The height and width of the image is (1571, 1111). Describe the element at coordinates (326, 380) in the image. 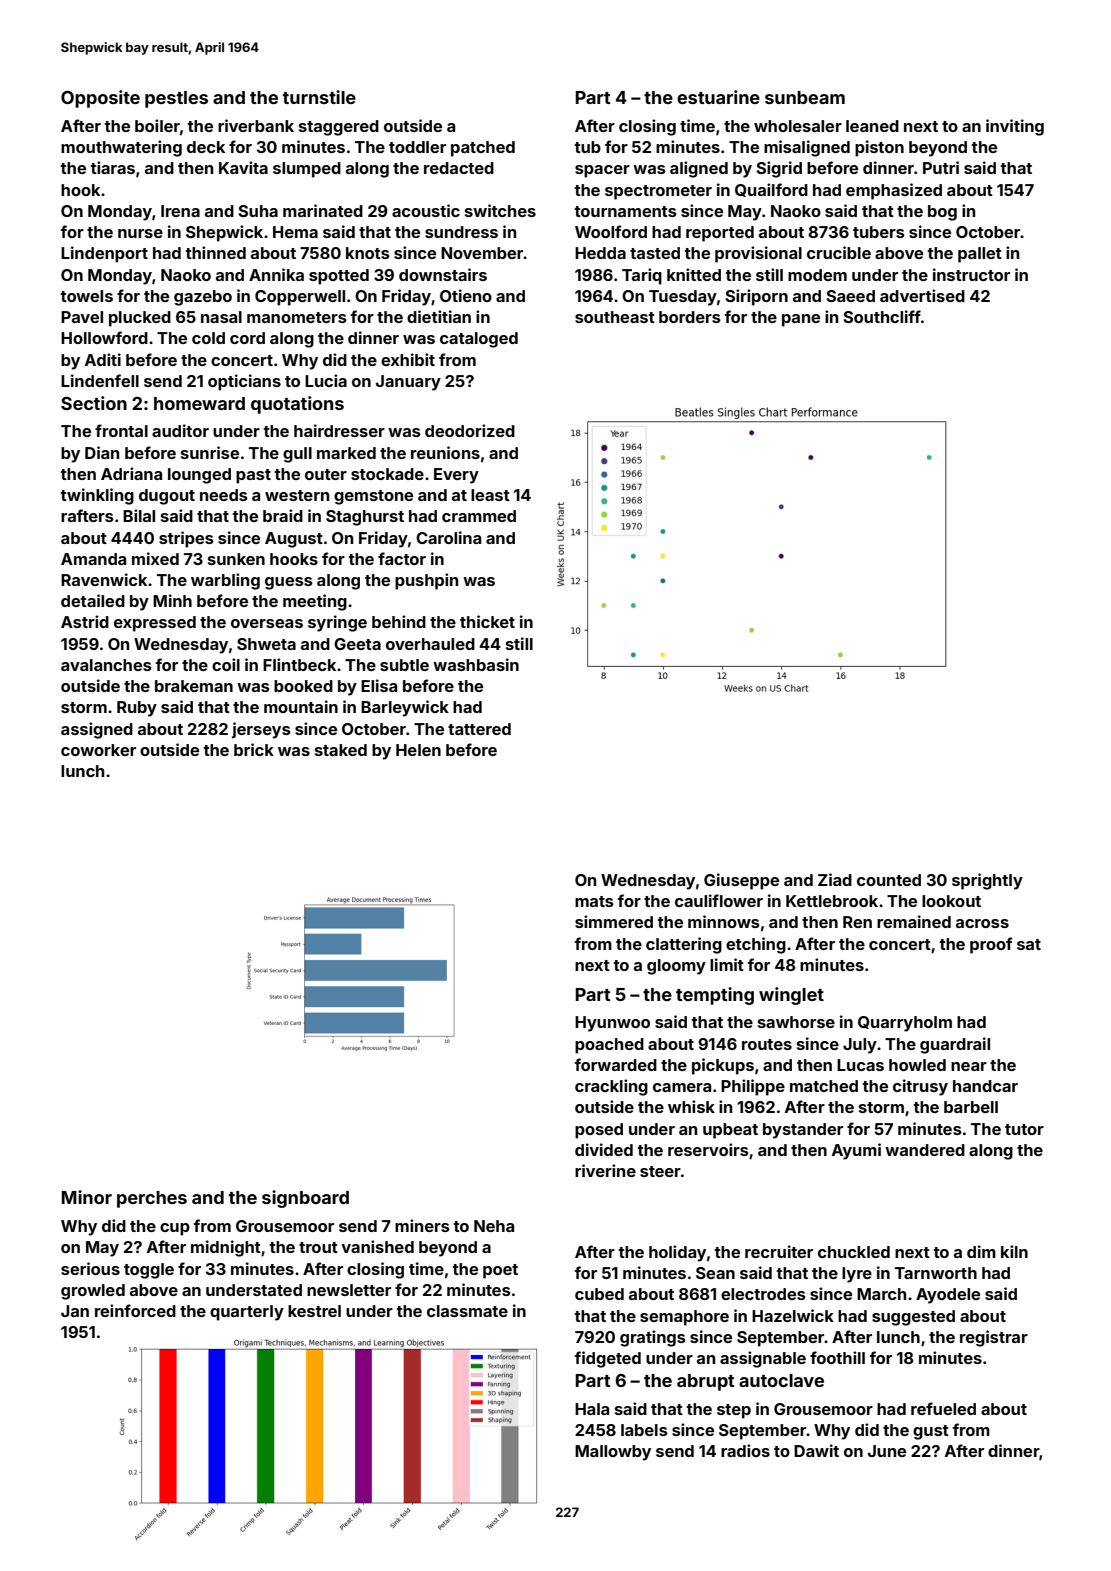

I see `Lucia` at that location.
